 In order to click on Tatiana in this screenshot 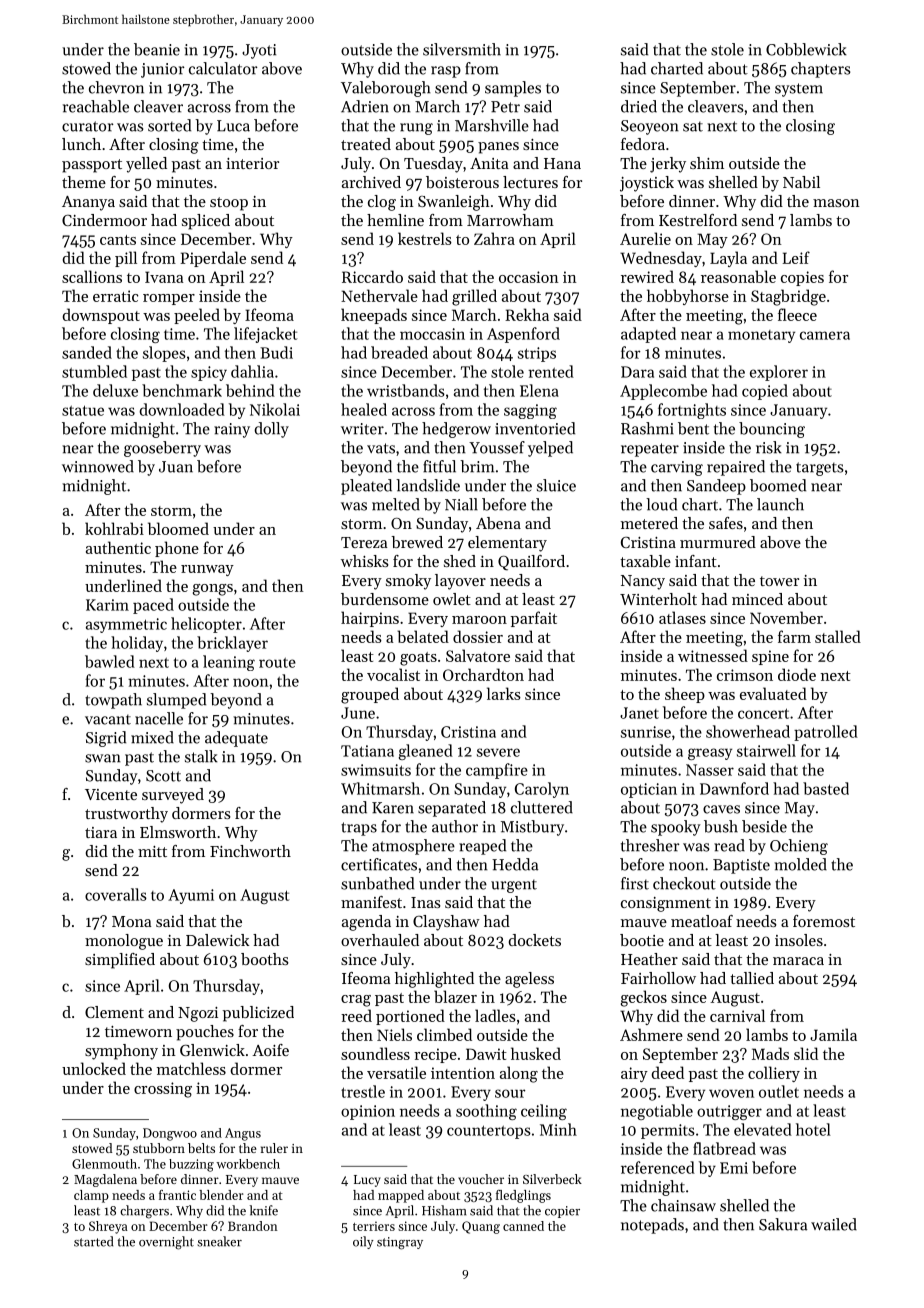, I will do `click(367, 751)`.
